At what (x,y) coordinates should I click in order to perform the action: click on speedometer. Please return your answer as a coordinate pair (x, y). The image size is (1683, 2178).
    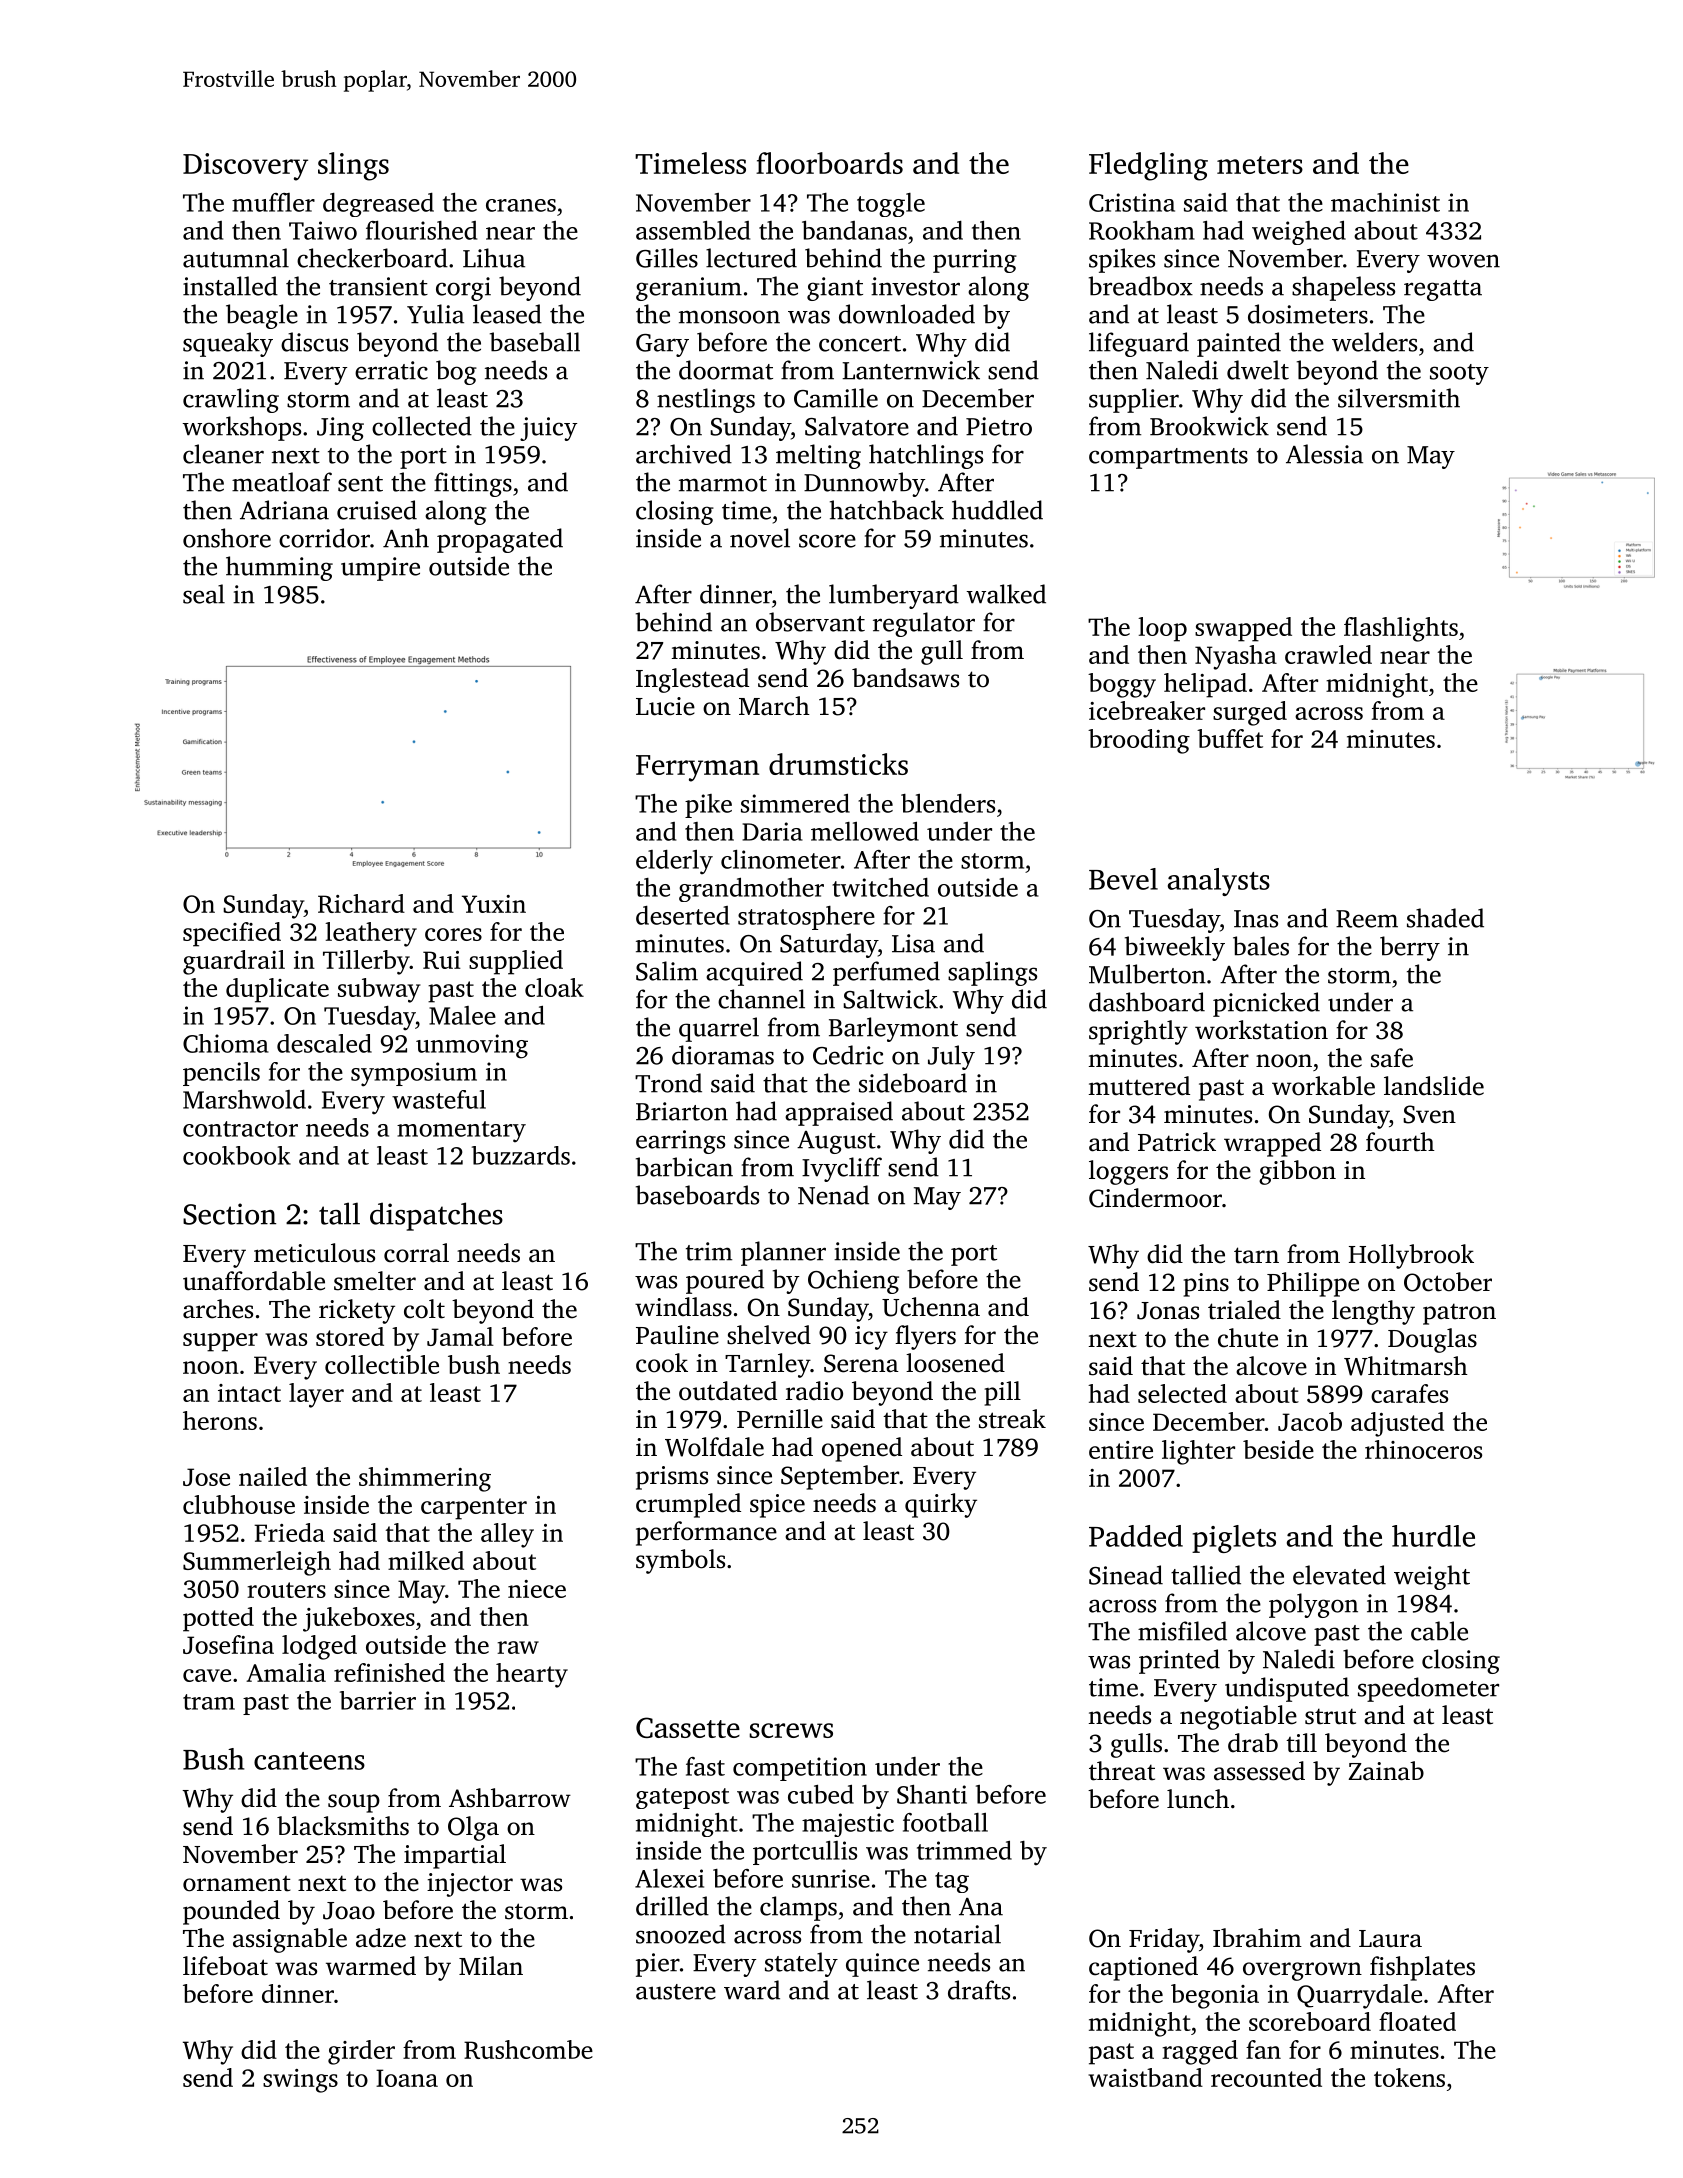
    Looking at the image, I should click on (1428, 1689).
